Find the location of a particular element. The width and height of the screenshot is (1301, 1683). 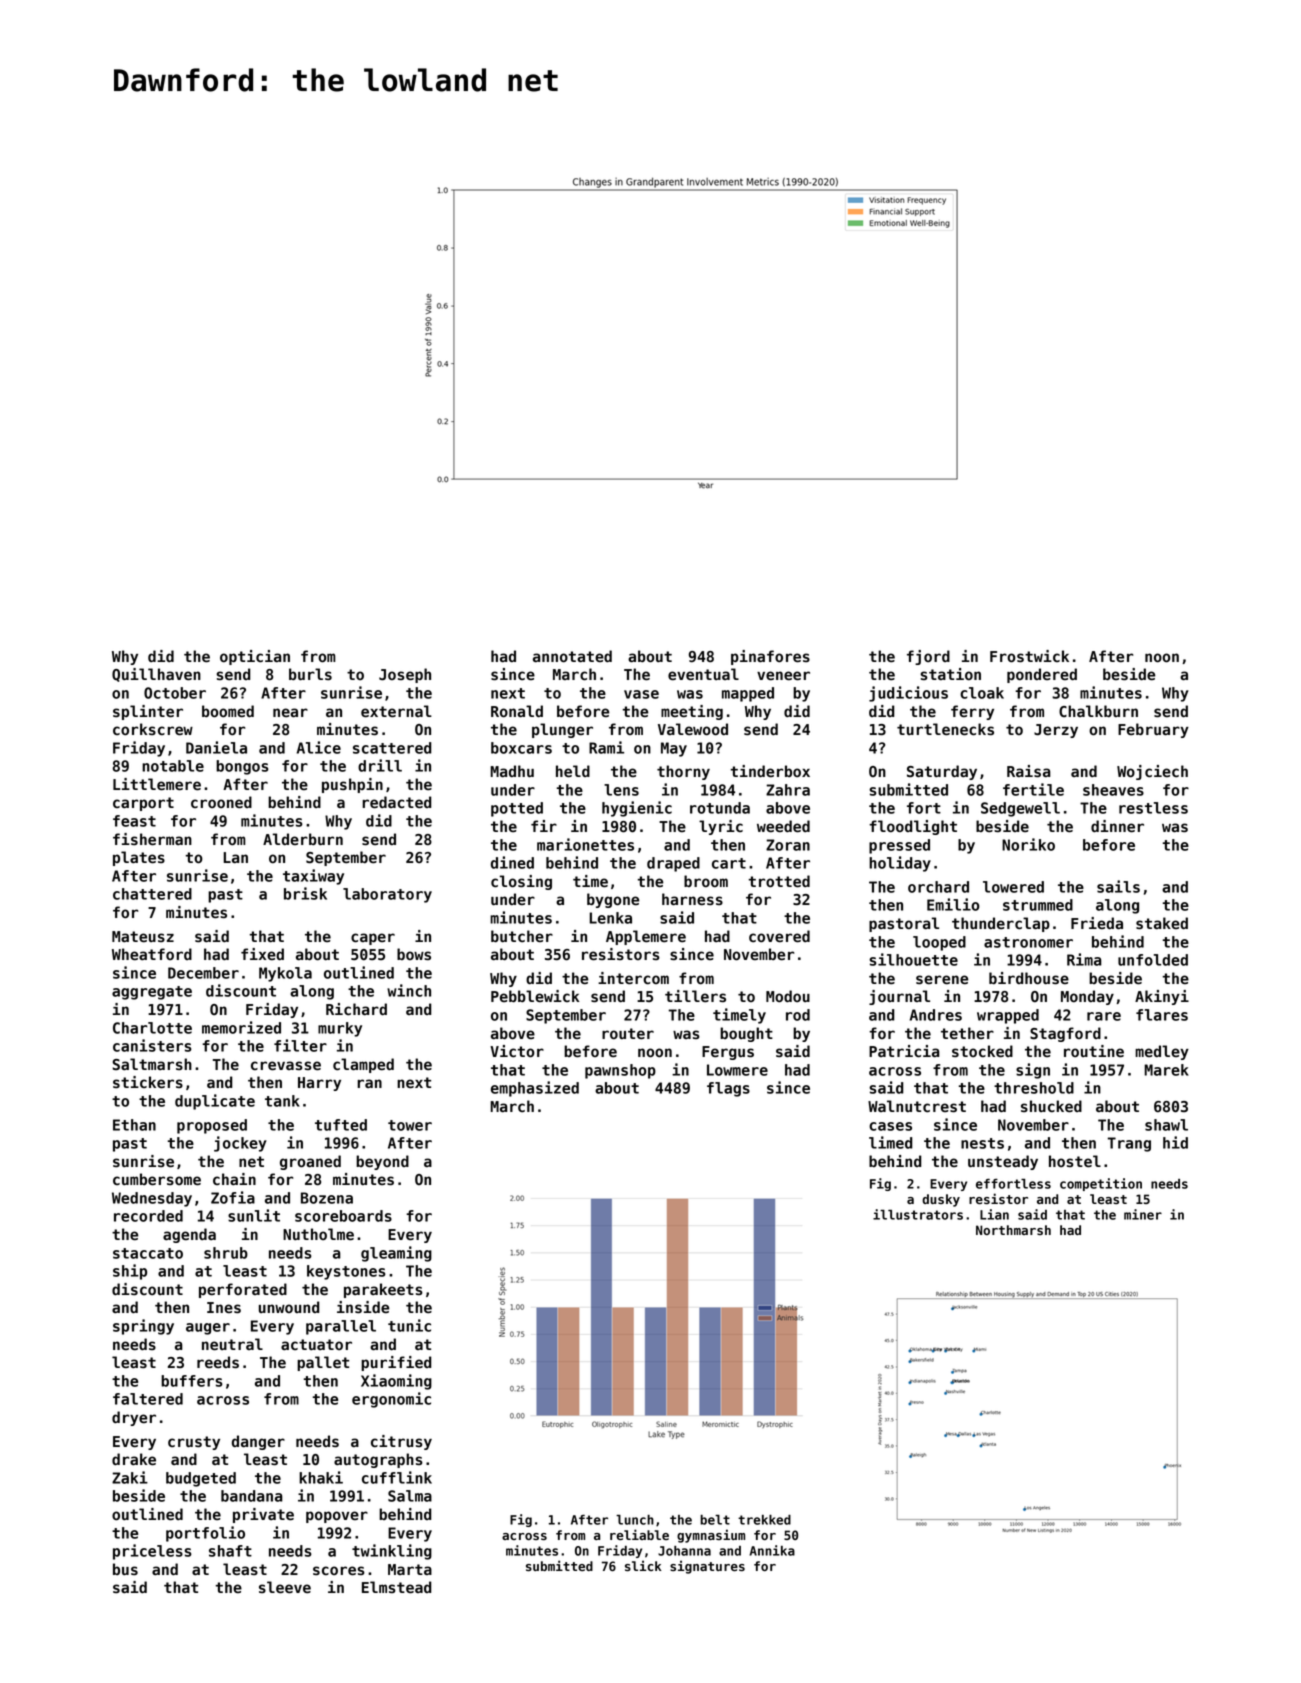

sleeve is located at coordinates (285, 1587).
